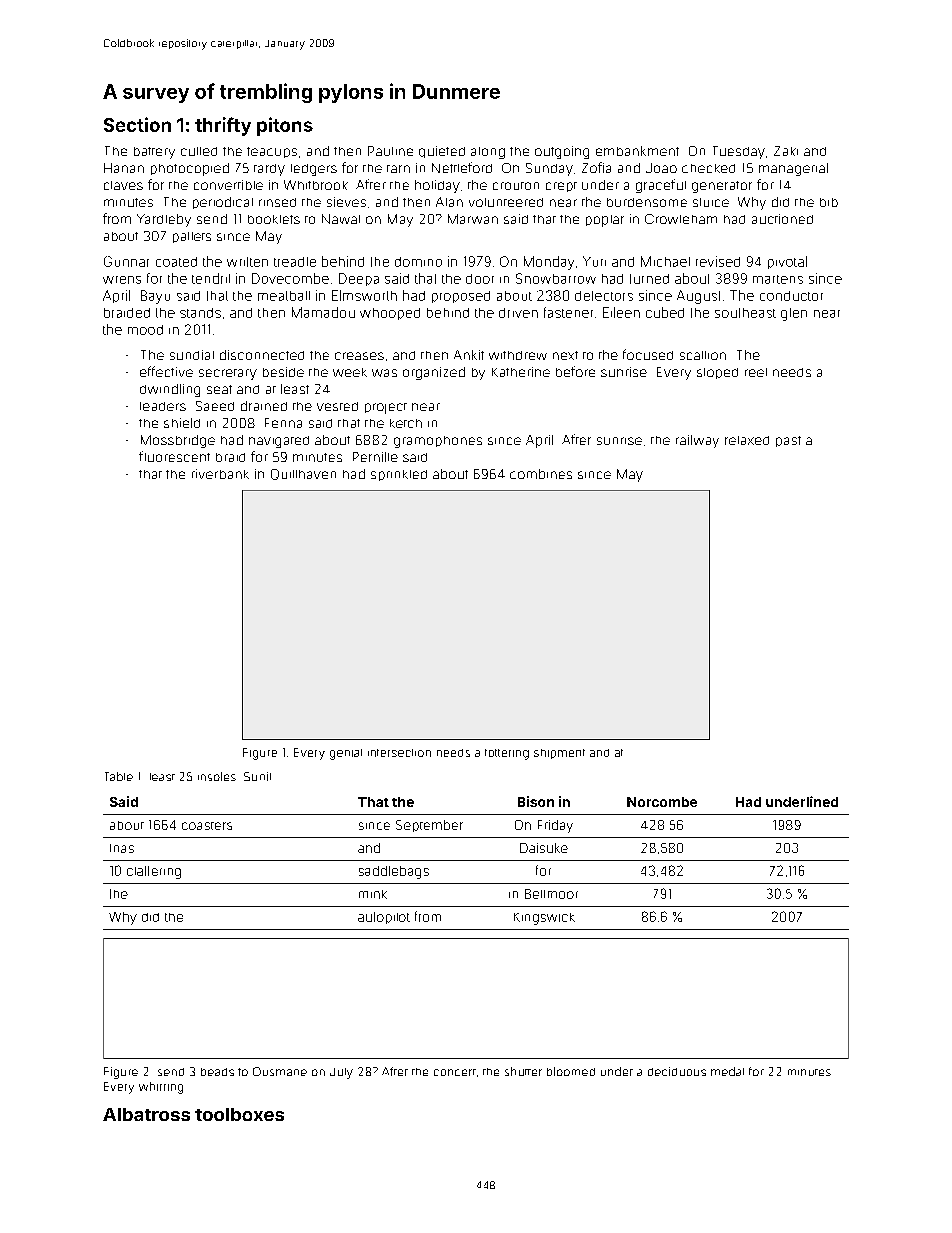 This screenshot has width=952, height=1233. Describe the element at coordinates (247, 262) in the screenshot. I see `written` at that location.
